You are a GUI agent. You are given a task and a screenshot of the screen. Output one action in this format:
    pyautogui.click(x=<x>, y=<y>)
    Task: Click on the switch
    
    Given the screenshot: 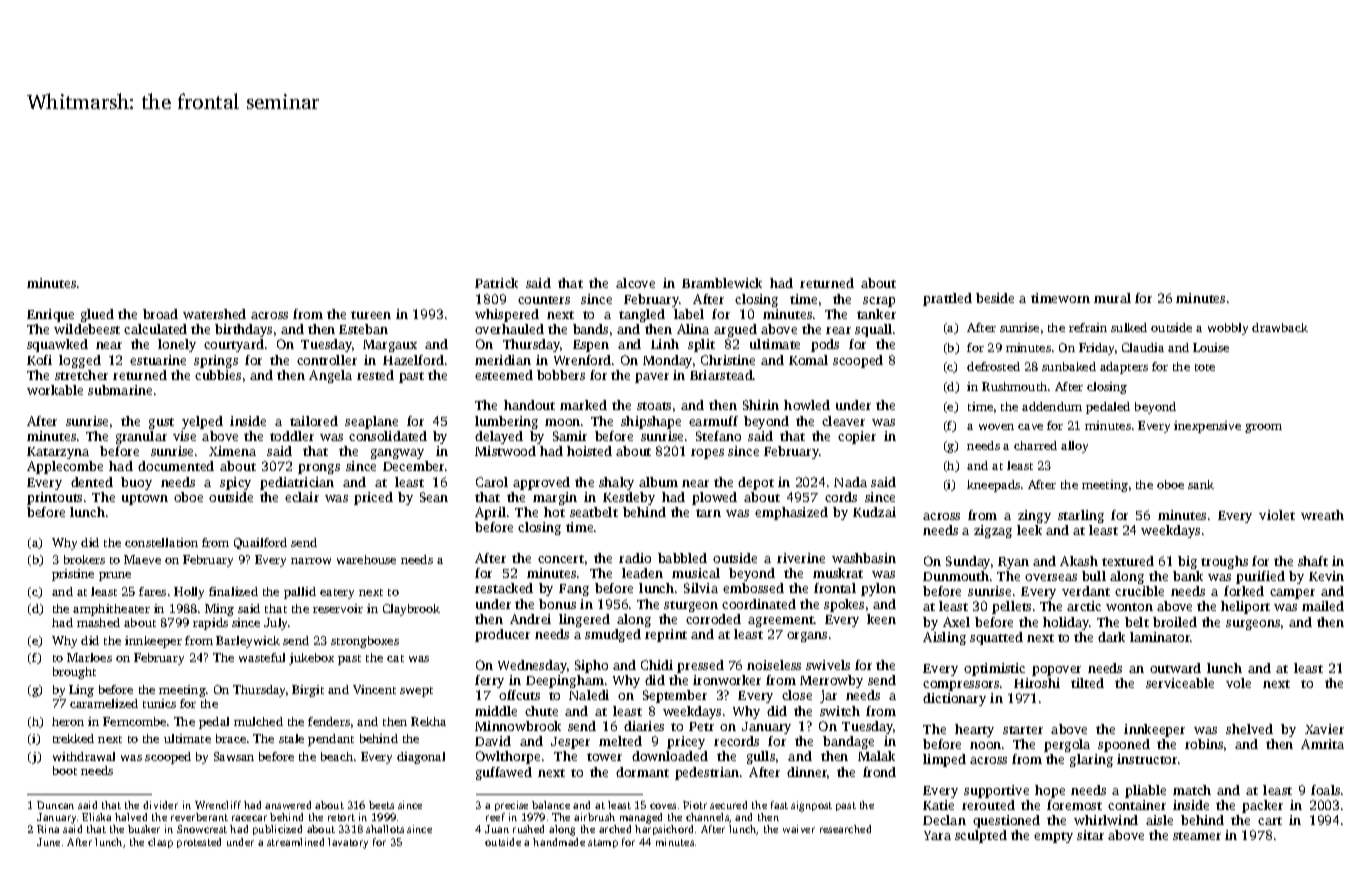 What is the action you would take?
    pyautogui.click(x=840, y=711)
